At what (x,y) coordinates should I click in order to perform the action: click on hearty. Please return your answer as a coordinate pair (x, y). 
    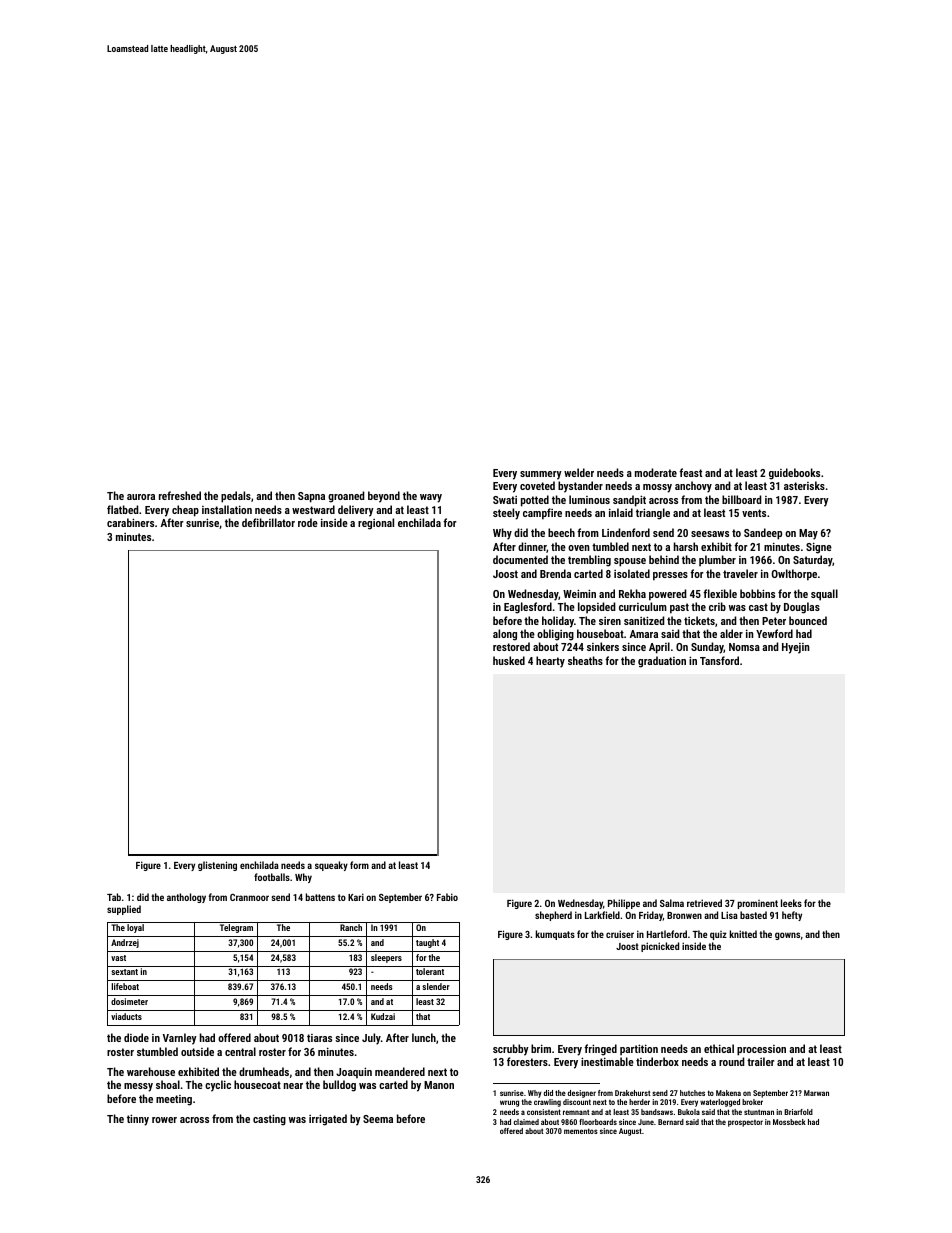
    Looking at the image, I should click on (550, 662).
